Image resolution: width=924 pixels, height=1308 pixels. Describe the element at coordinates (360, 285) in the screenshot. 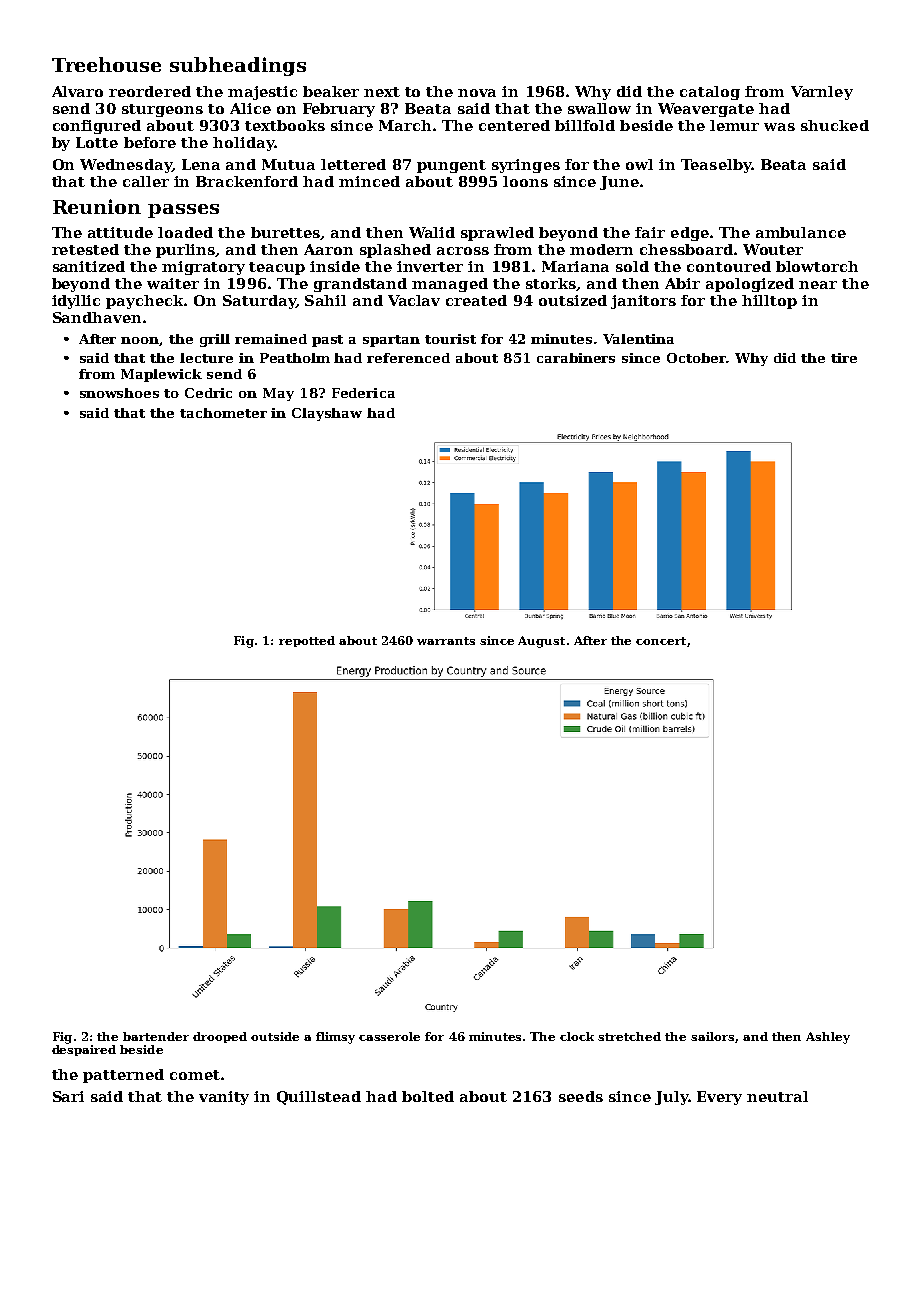

I see `grandstand` at that location.
